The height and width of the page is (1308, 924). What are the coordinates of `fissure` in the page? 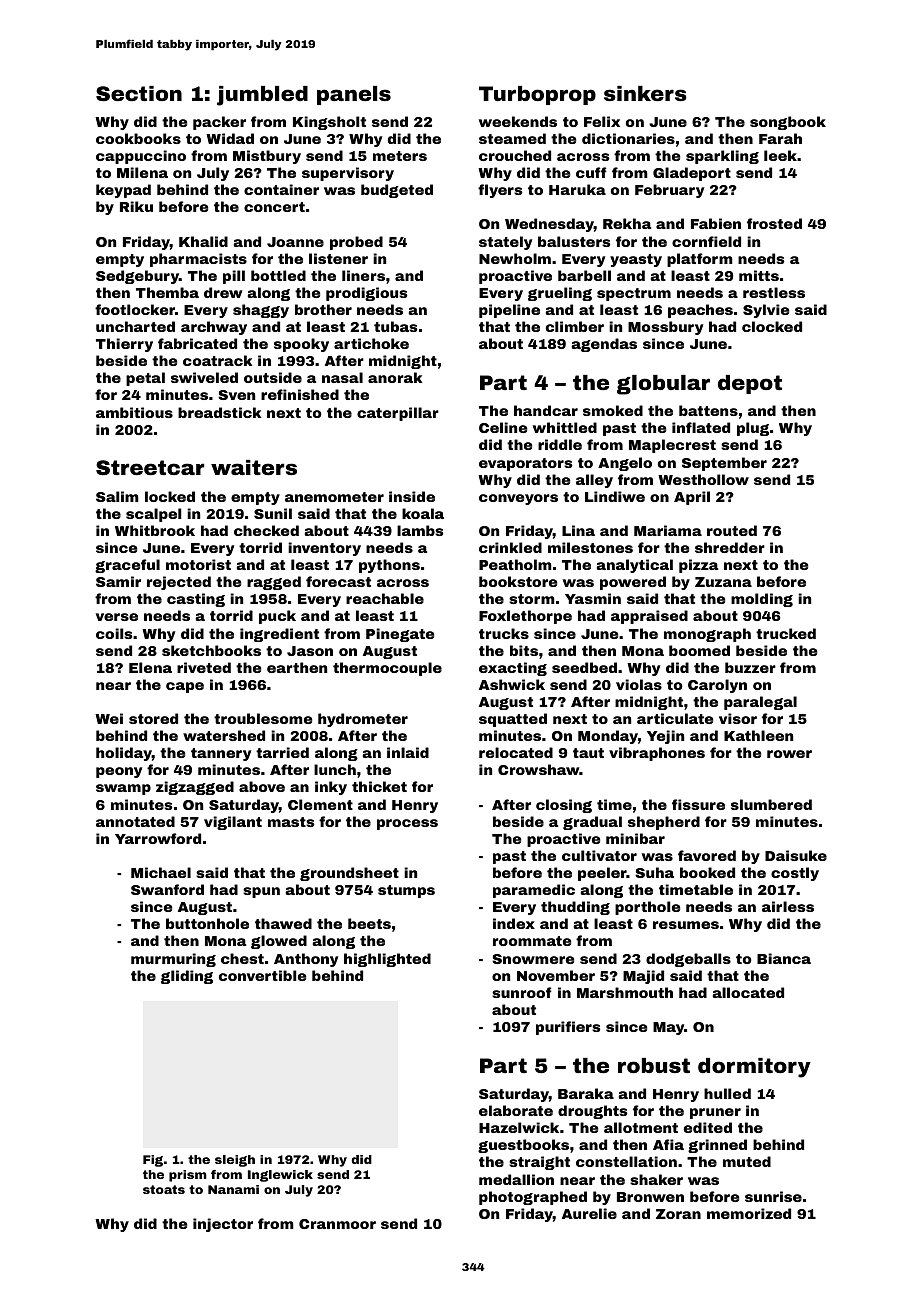 It's located at (698, 804).
